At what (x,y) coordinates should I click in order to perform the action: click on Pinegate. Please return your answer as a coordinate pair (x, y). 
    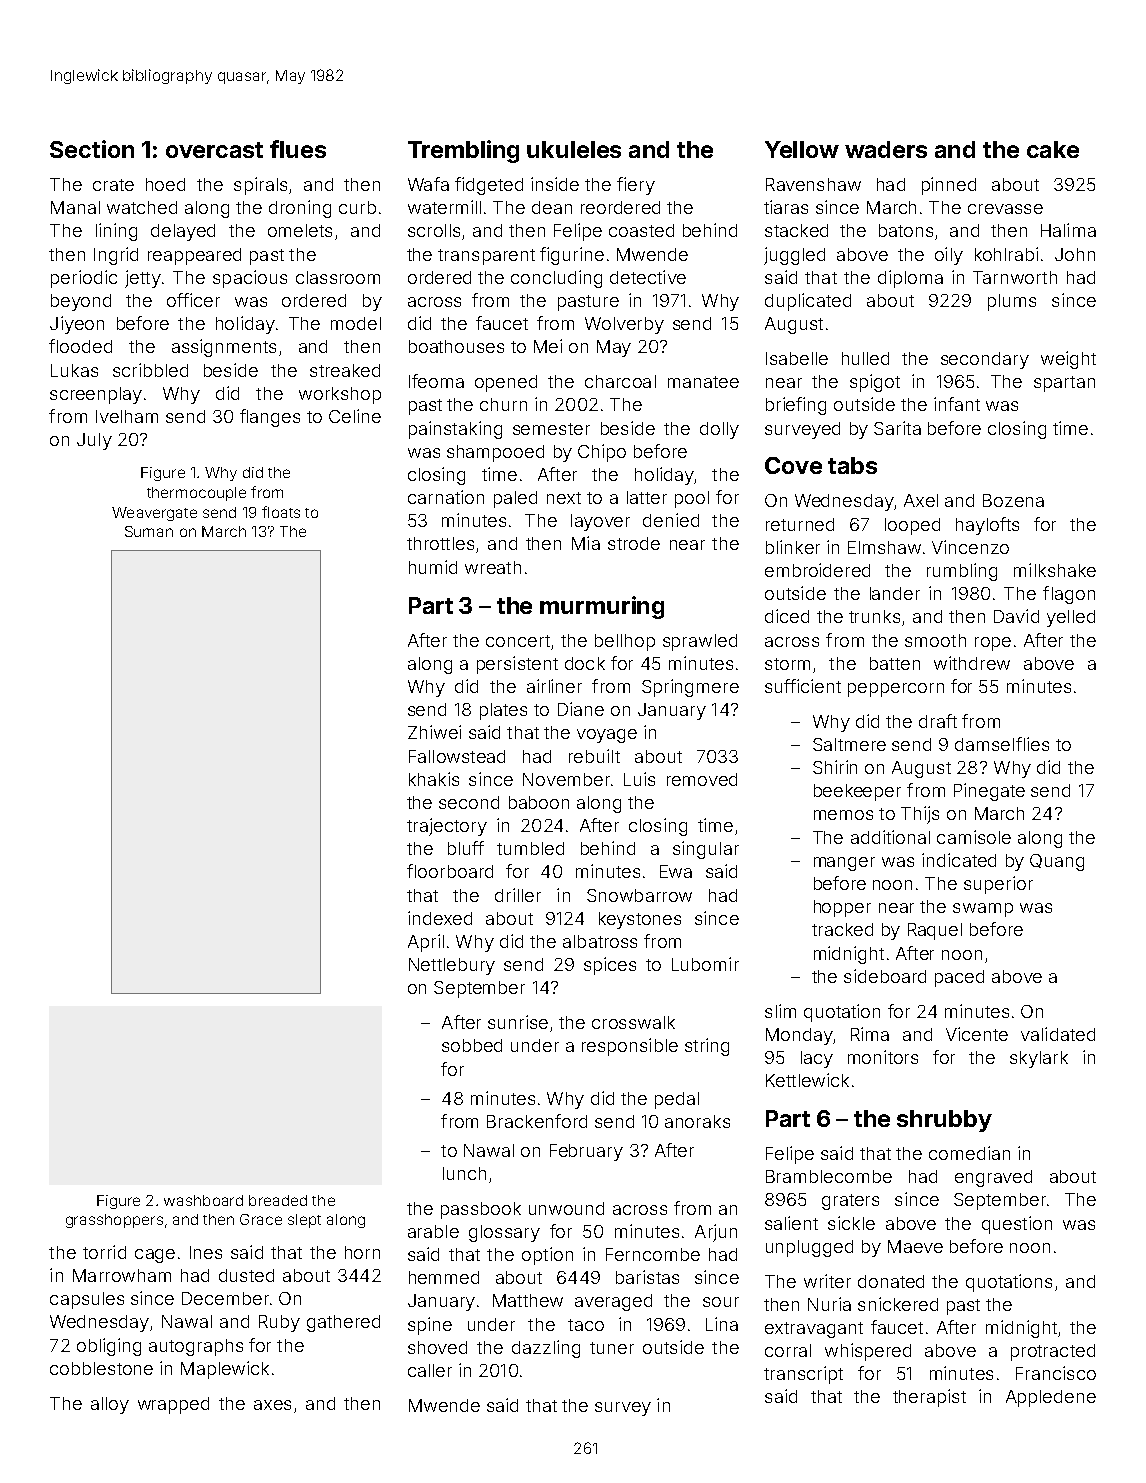
    Looking at the image, I should click on (989, 792).
